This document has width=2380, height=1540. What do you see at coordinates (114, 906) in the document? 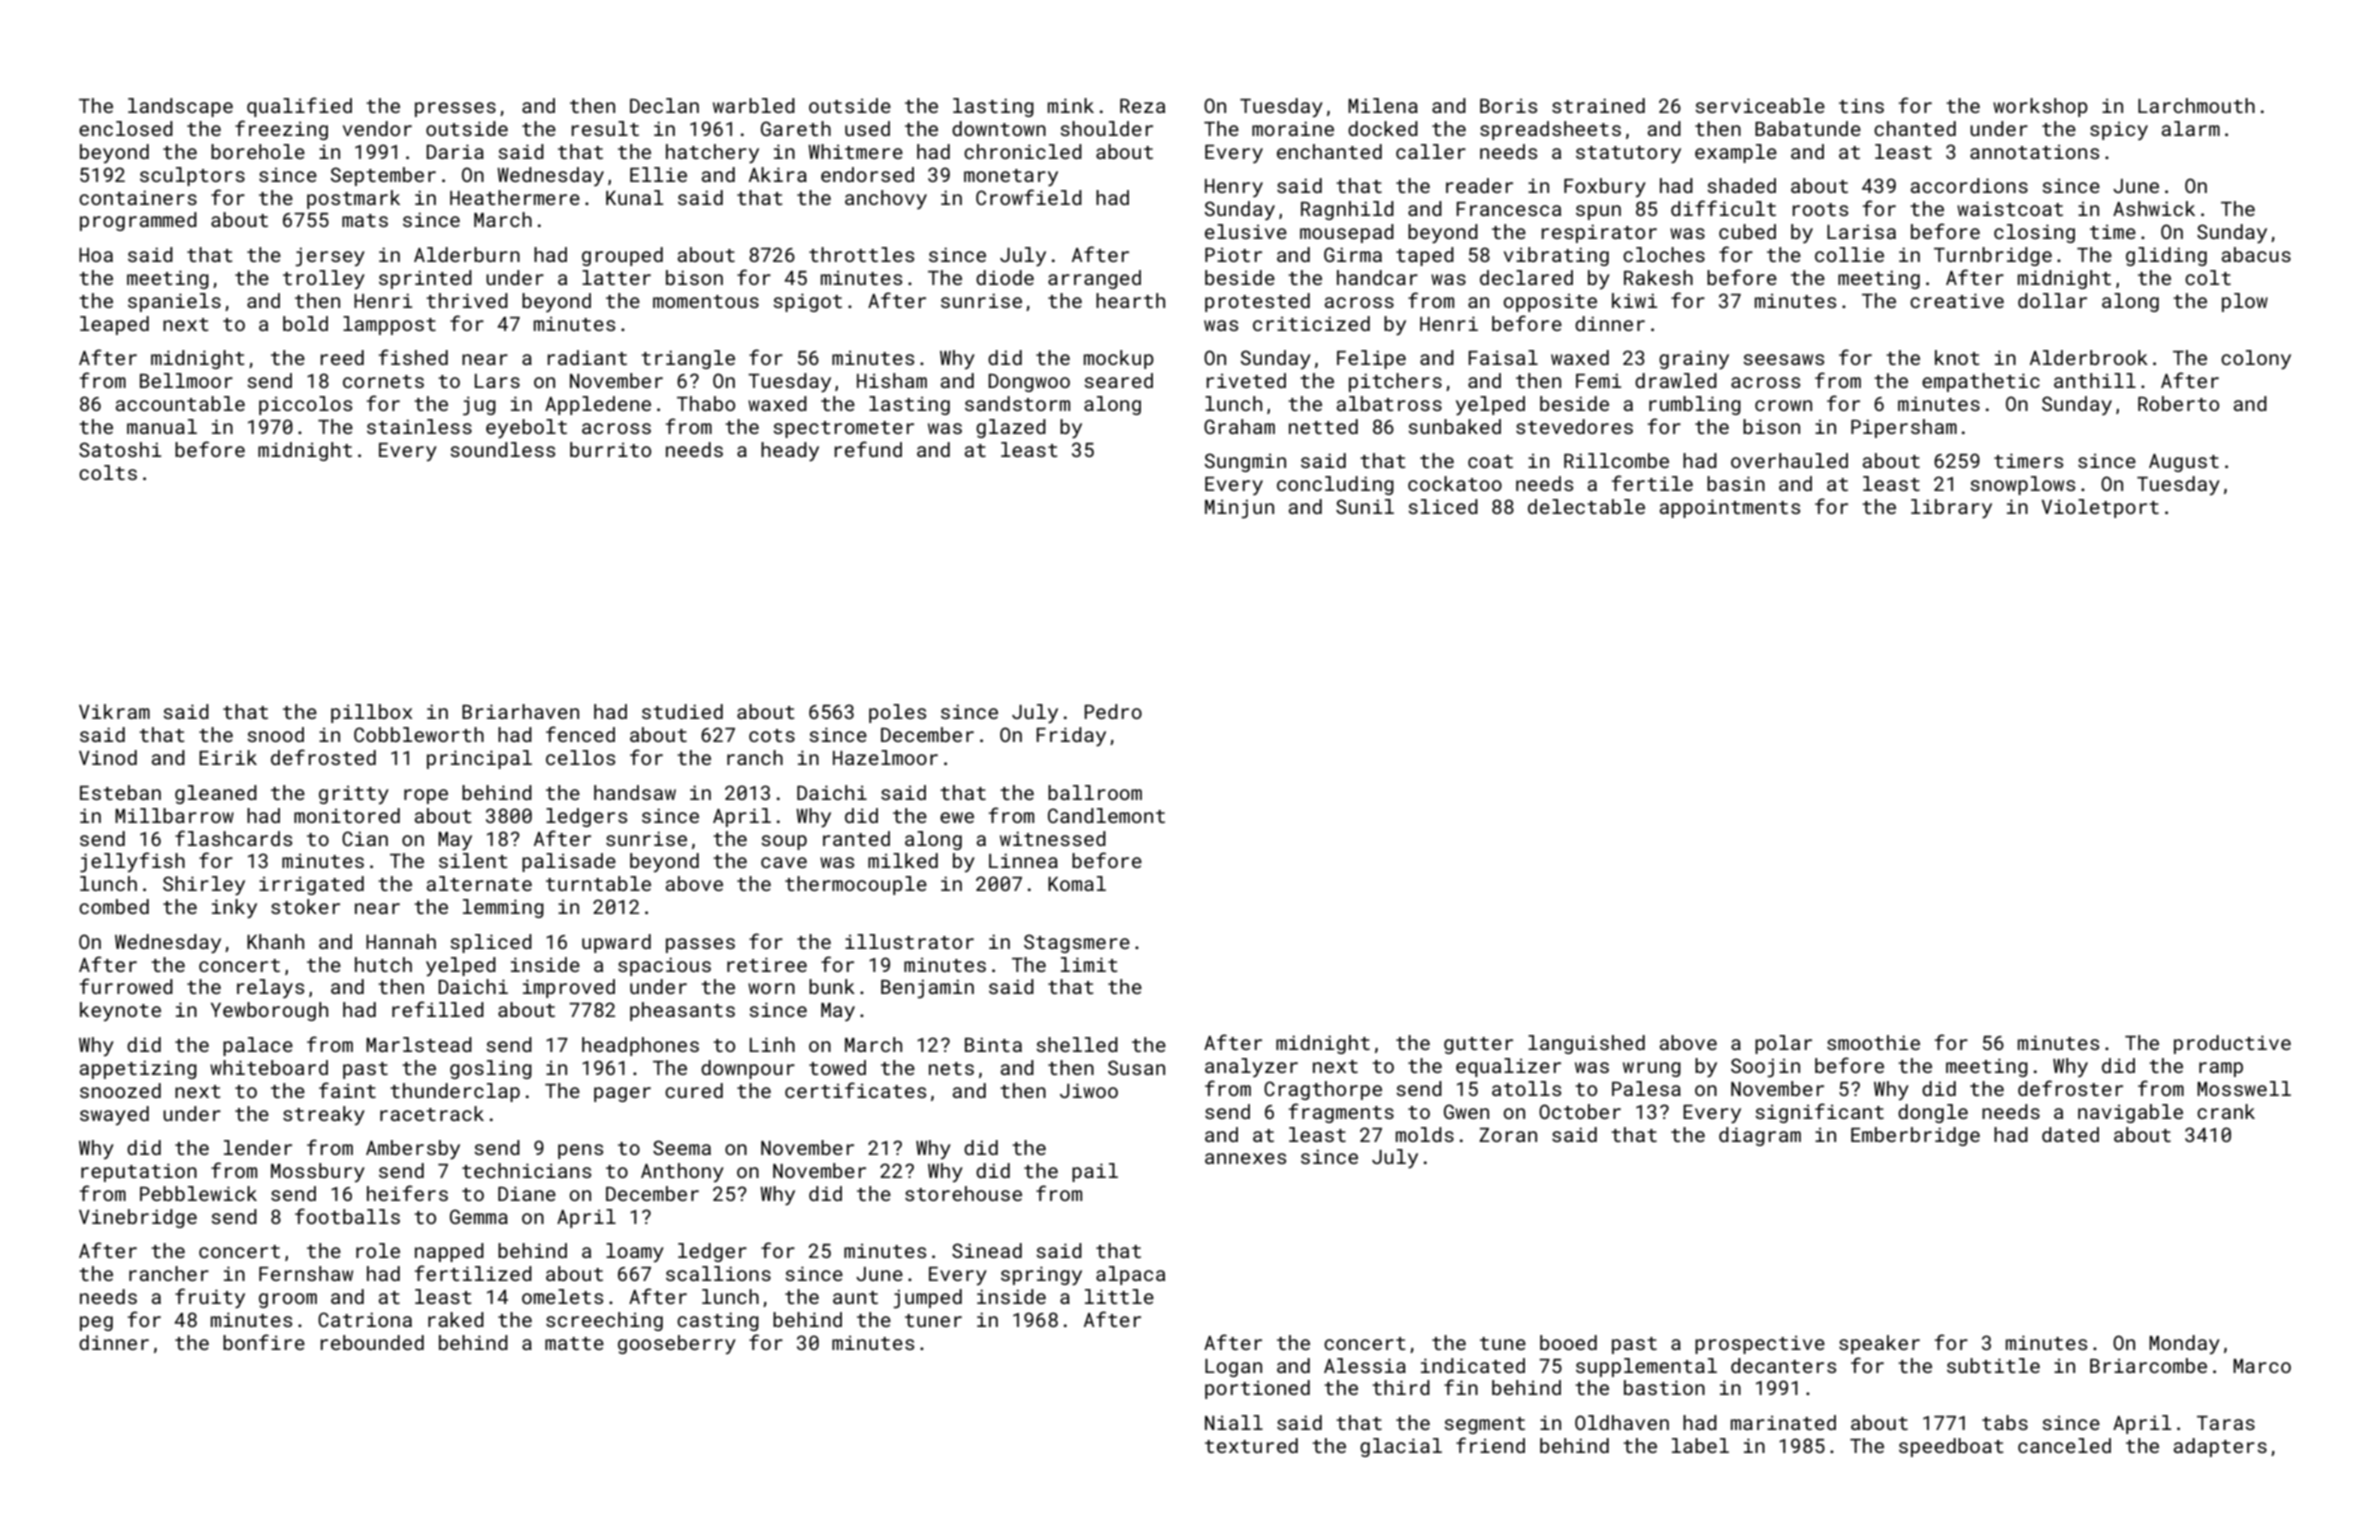
I see `combed` at bounding box center [114, 906].
